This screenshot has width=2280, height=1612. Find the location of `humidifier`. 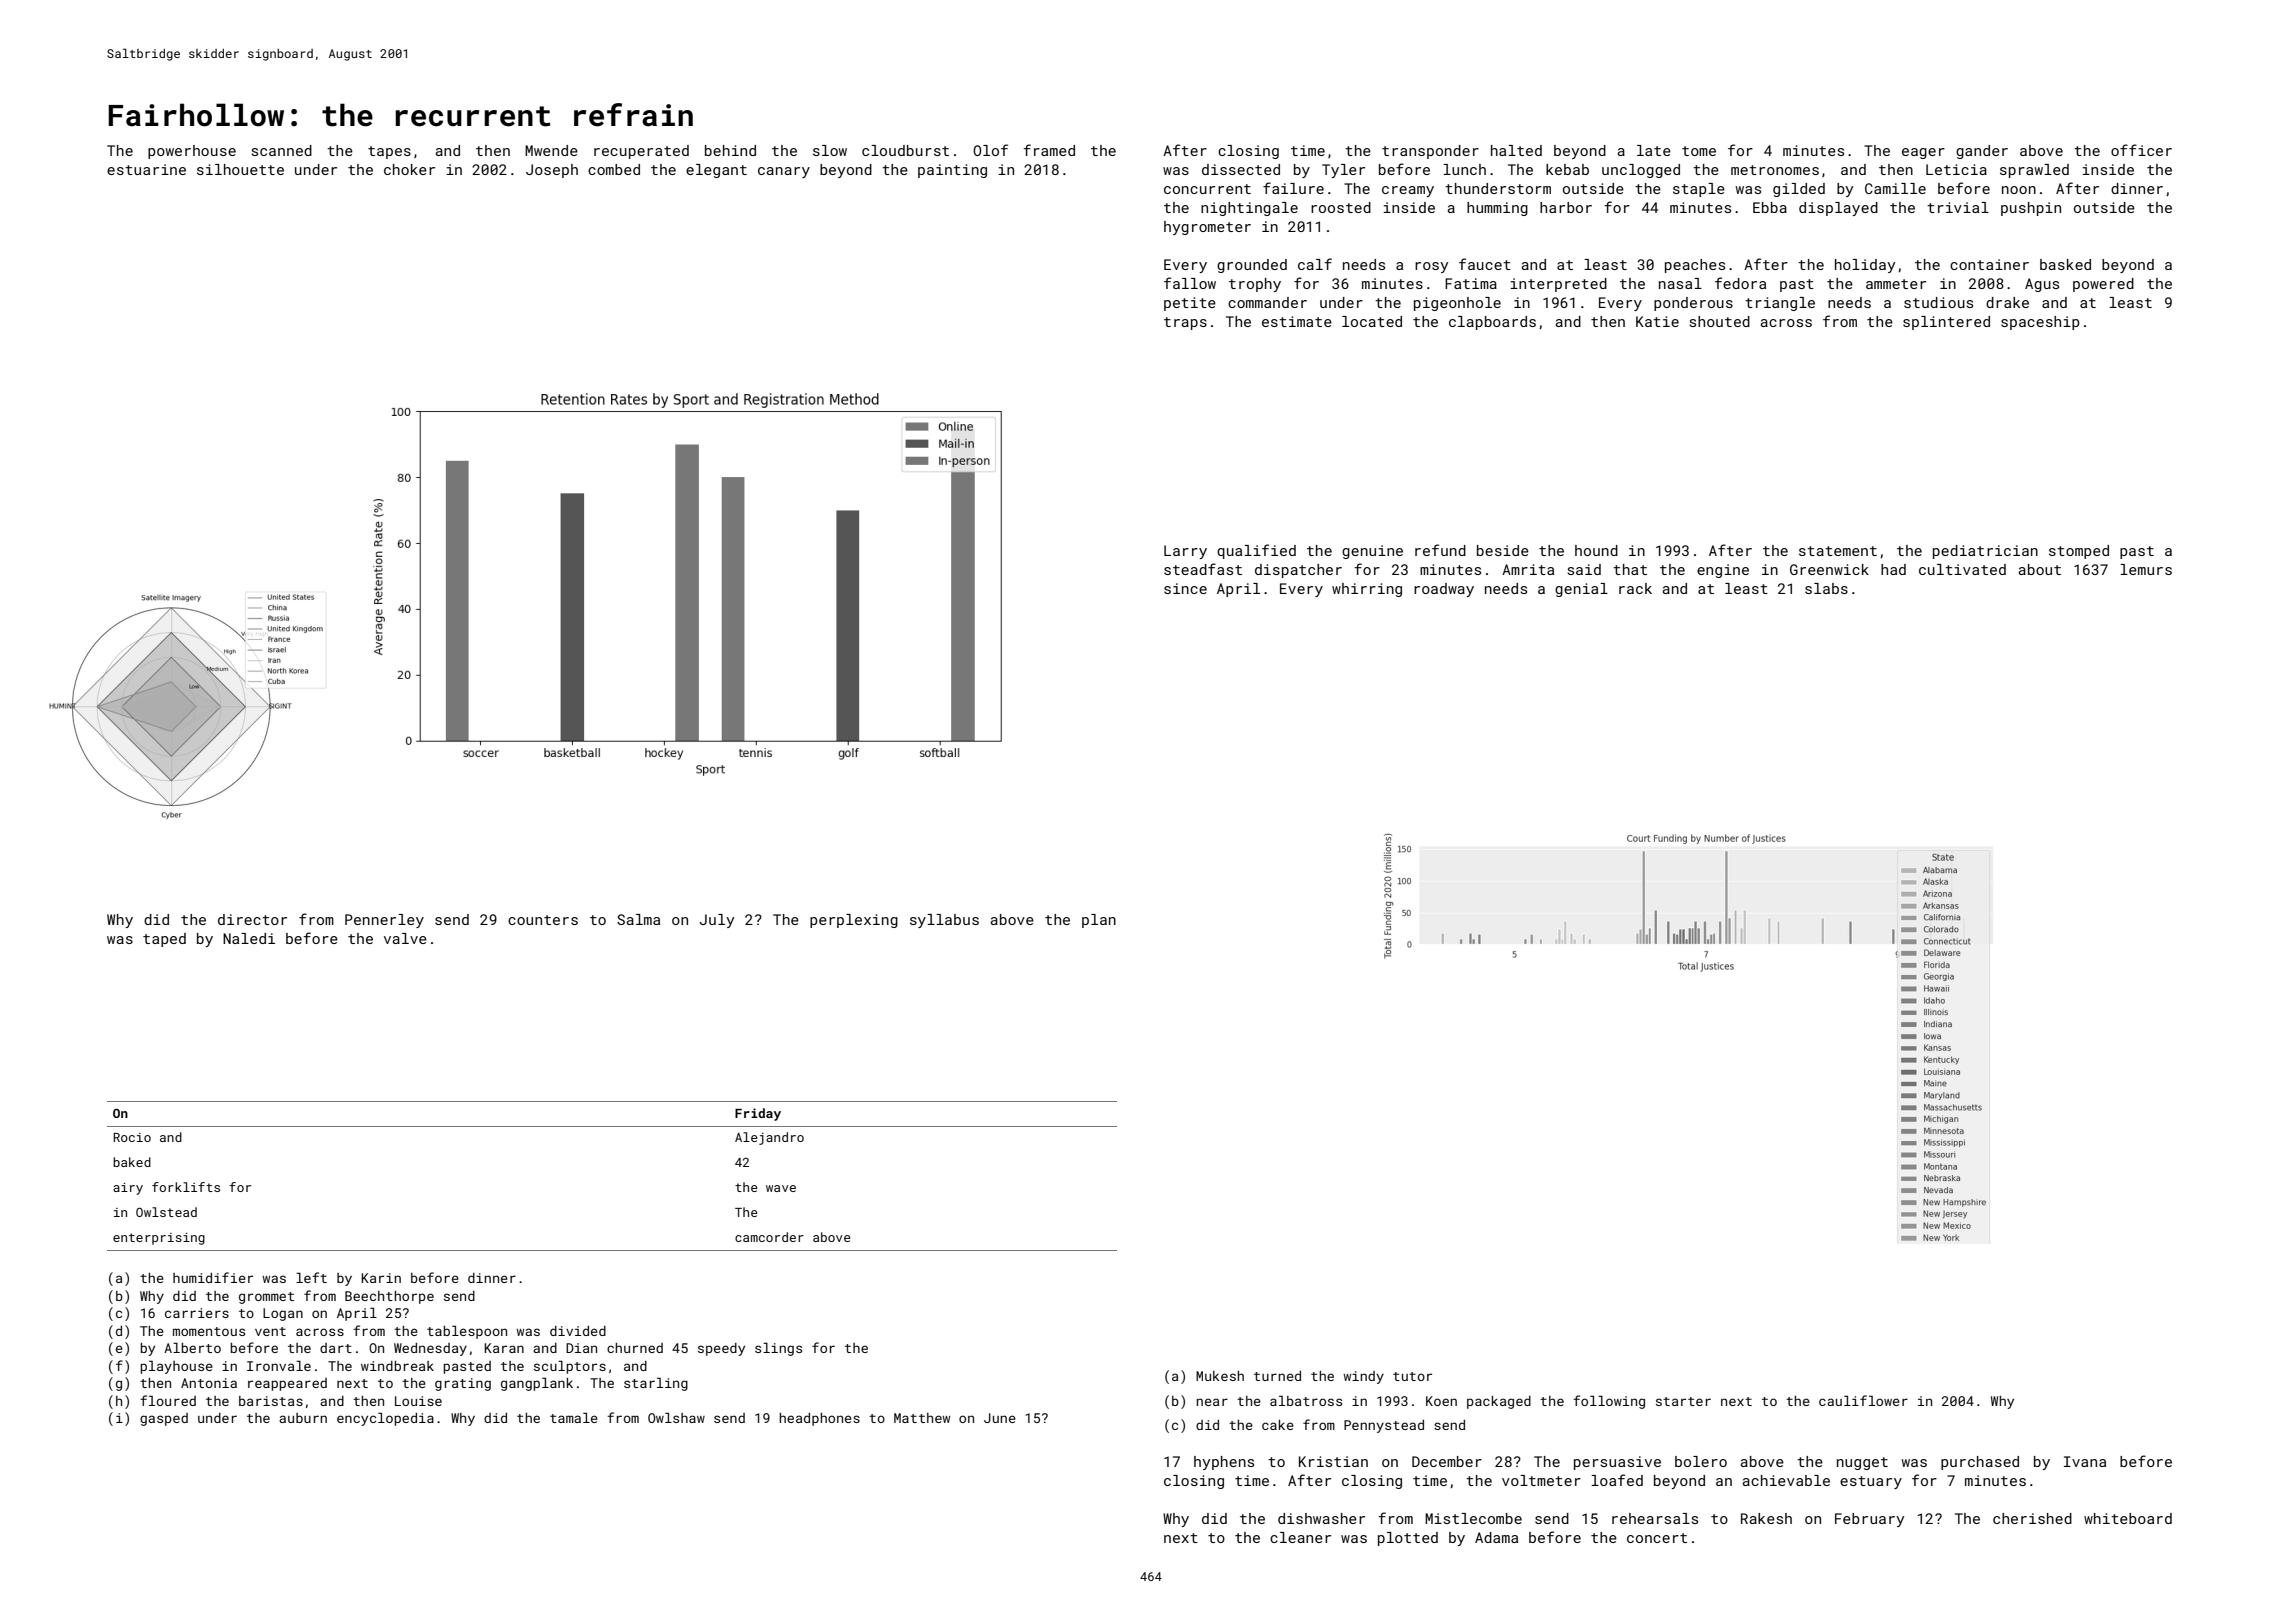

humidifier is located at coordinates (213, 1277).
